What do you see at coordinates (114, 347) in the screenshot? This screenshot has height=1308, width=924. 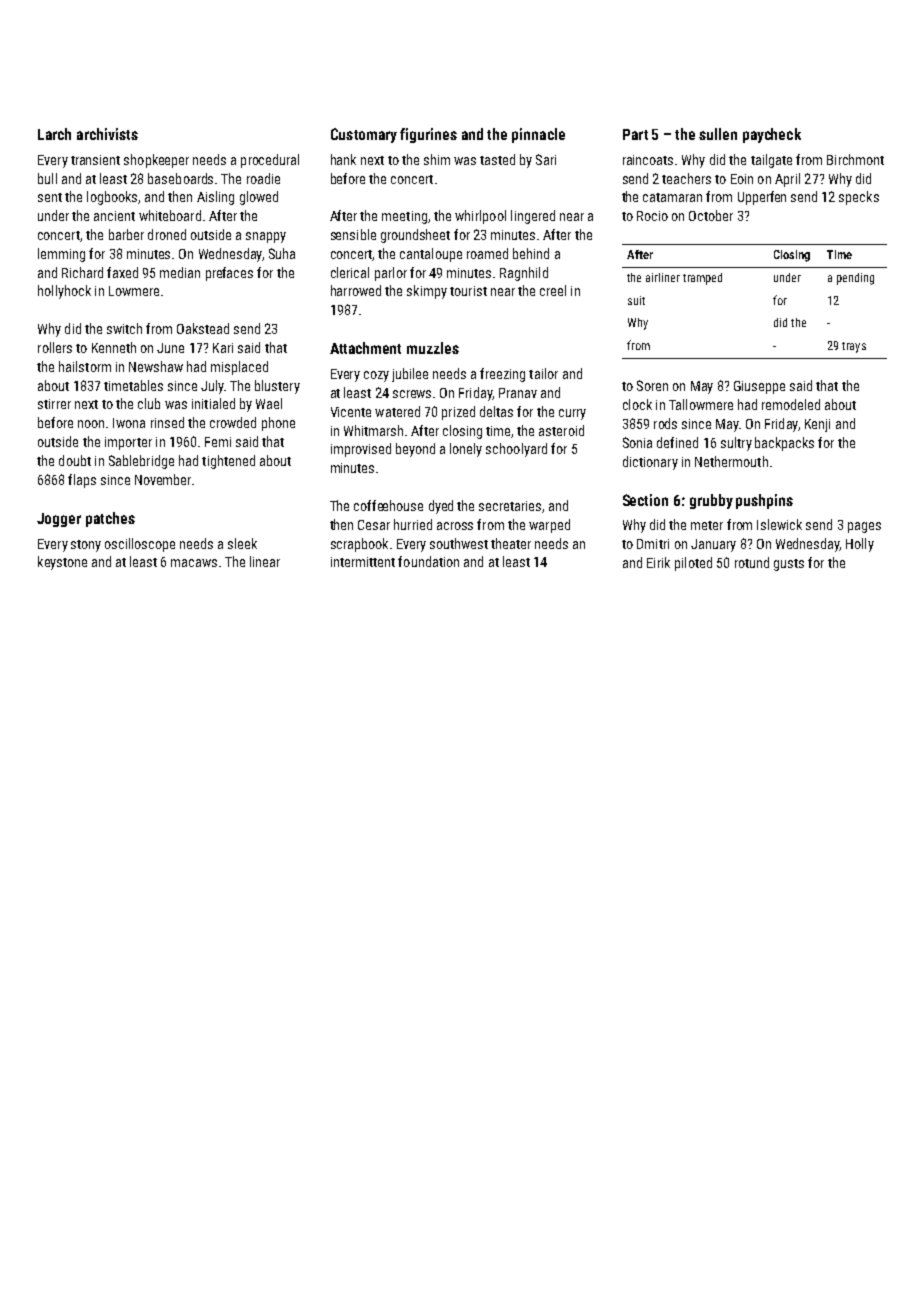 I see `Kenneth` at bounding box center [114, 347].
